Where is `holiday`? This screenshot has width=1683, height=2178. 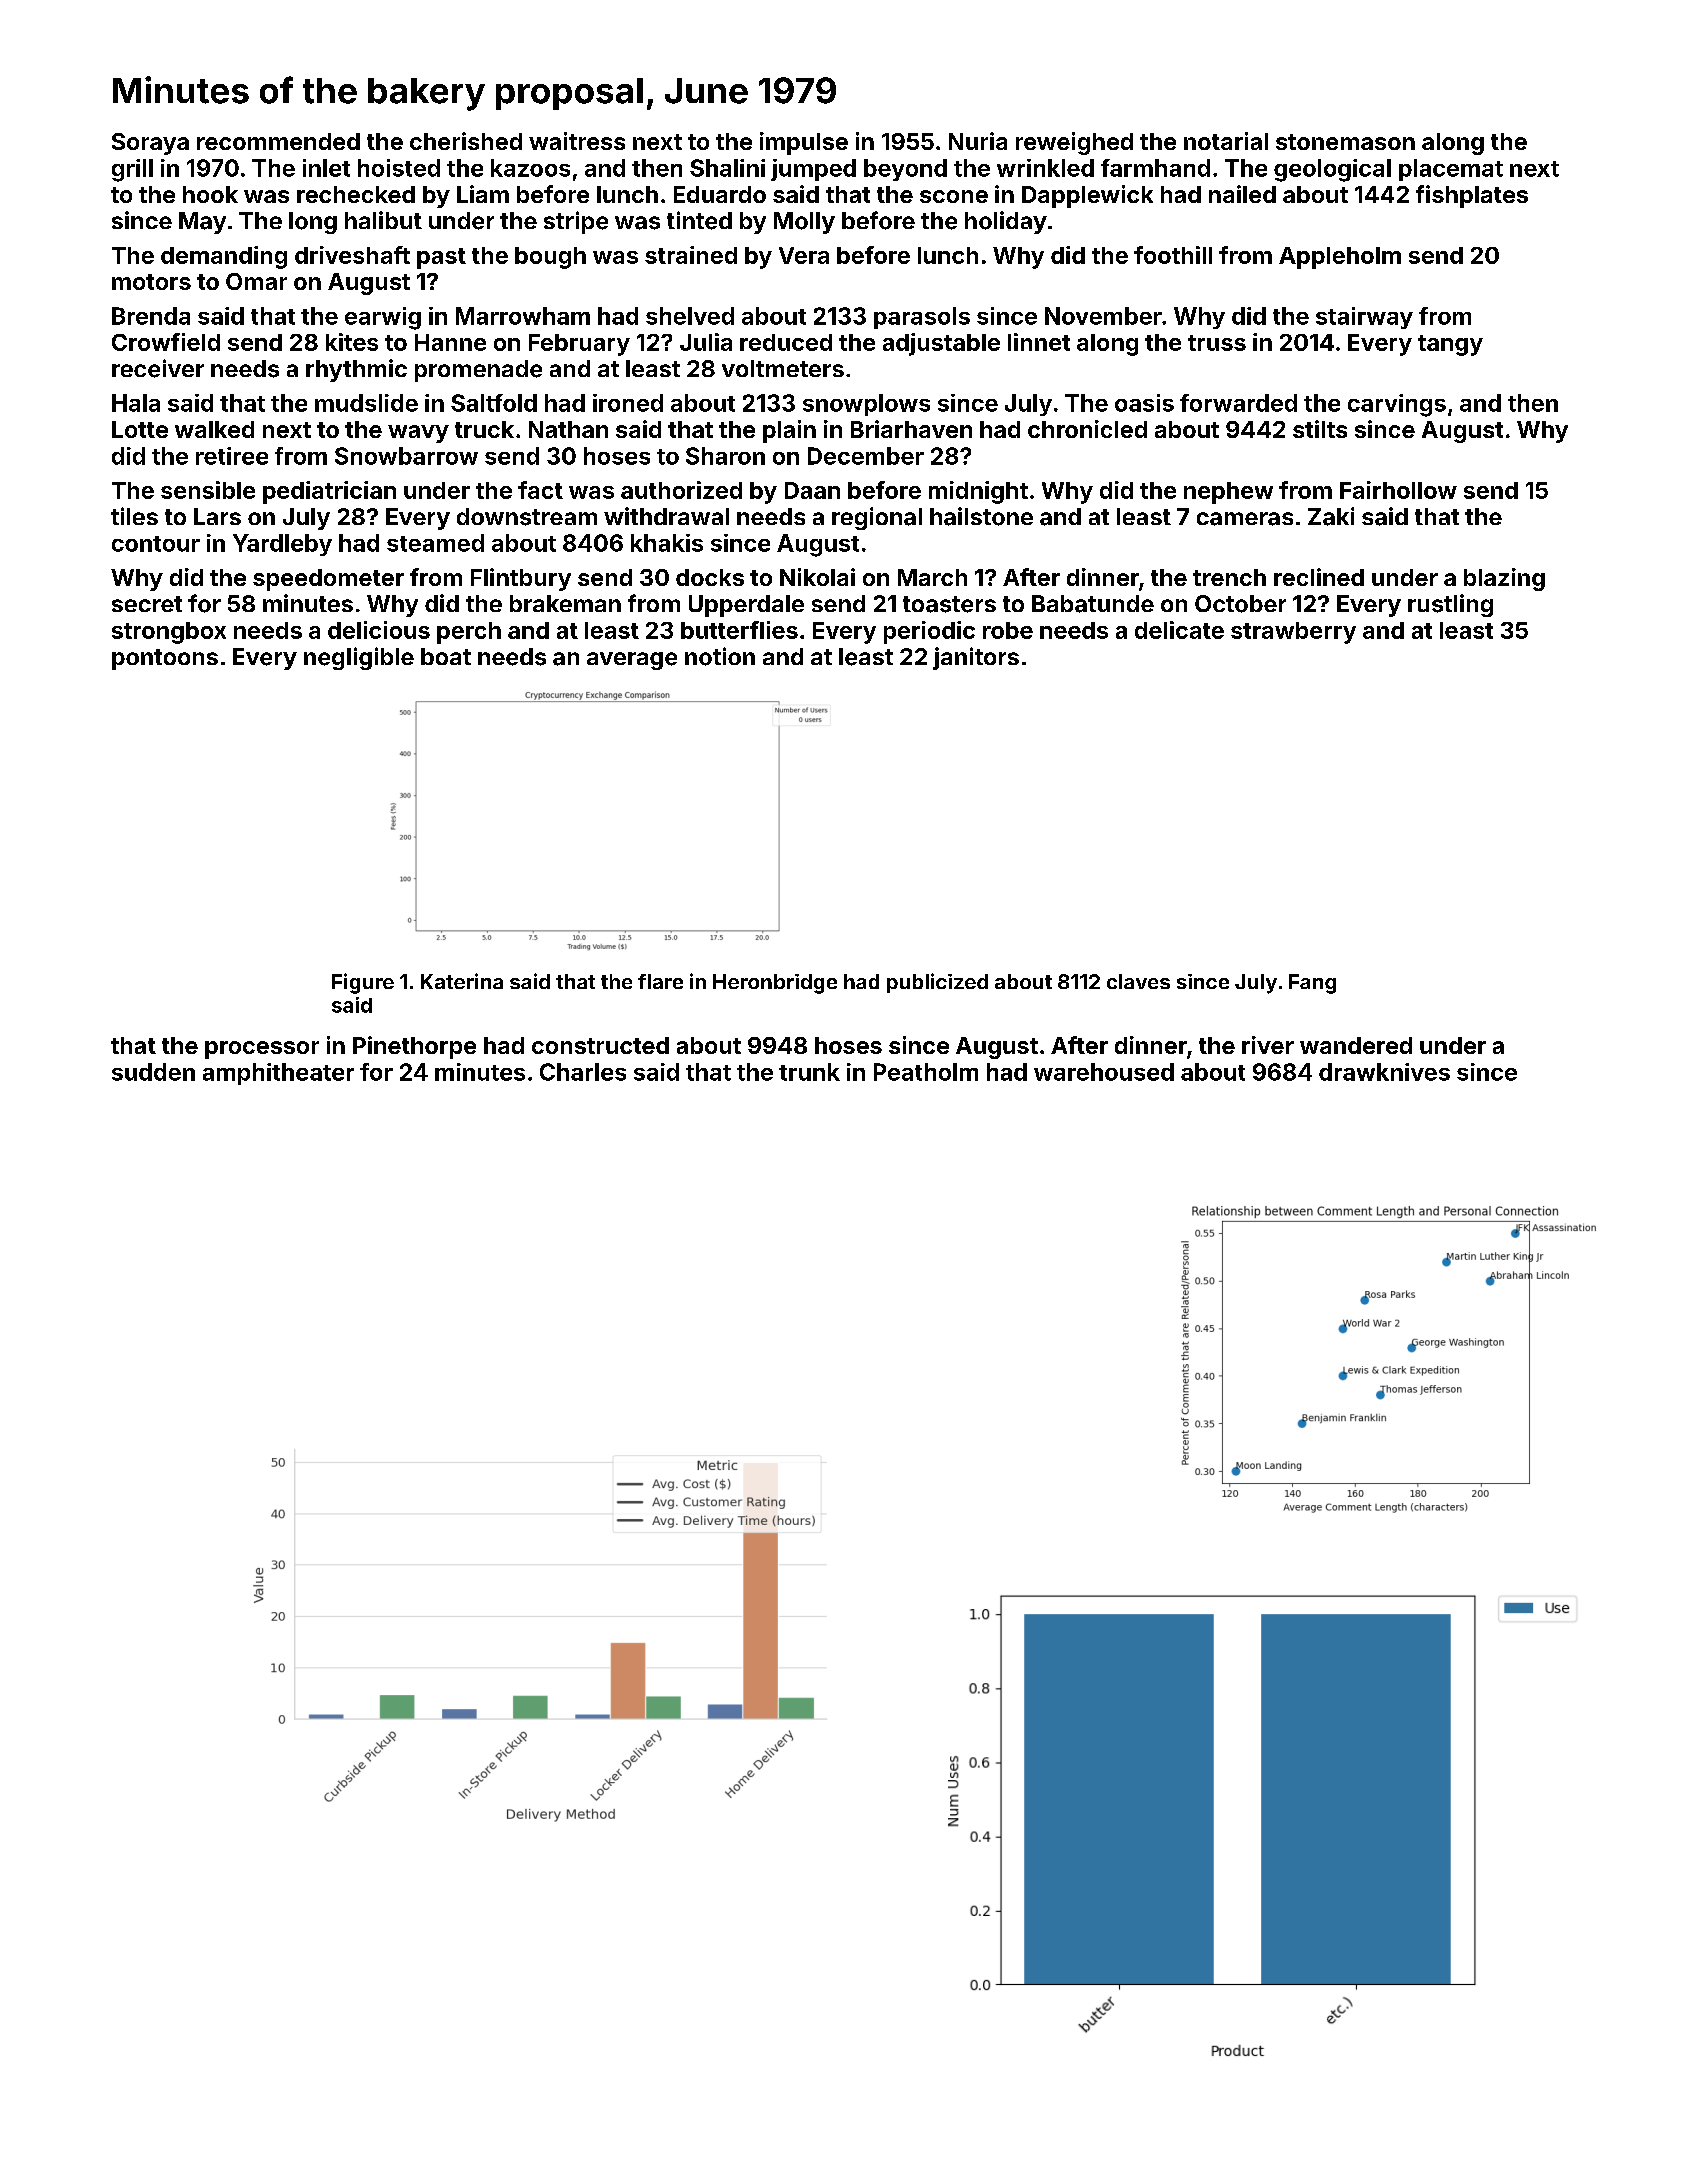 holiday is located at coordinates (1006, 222).
